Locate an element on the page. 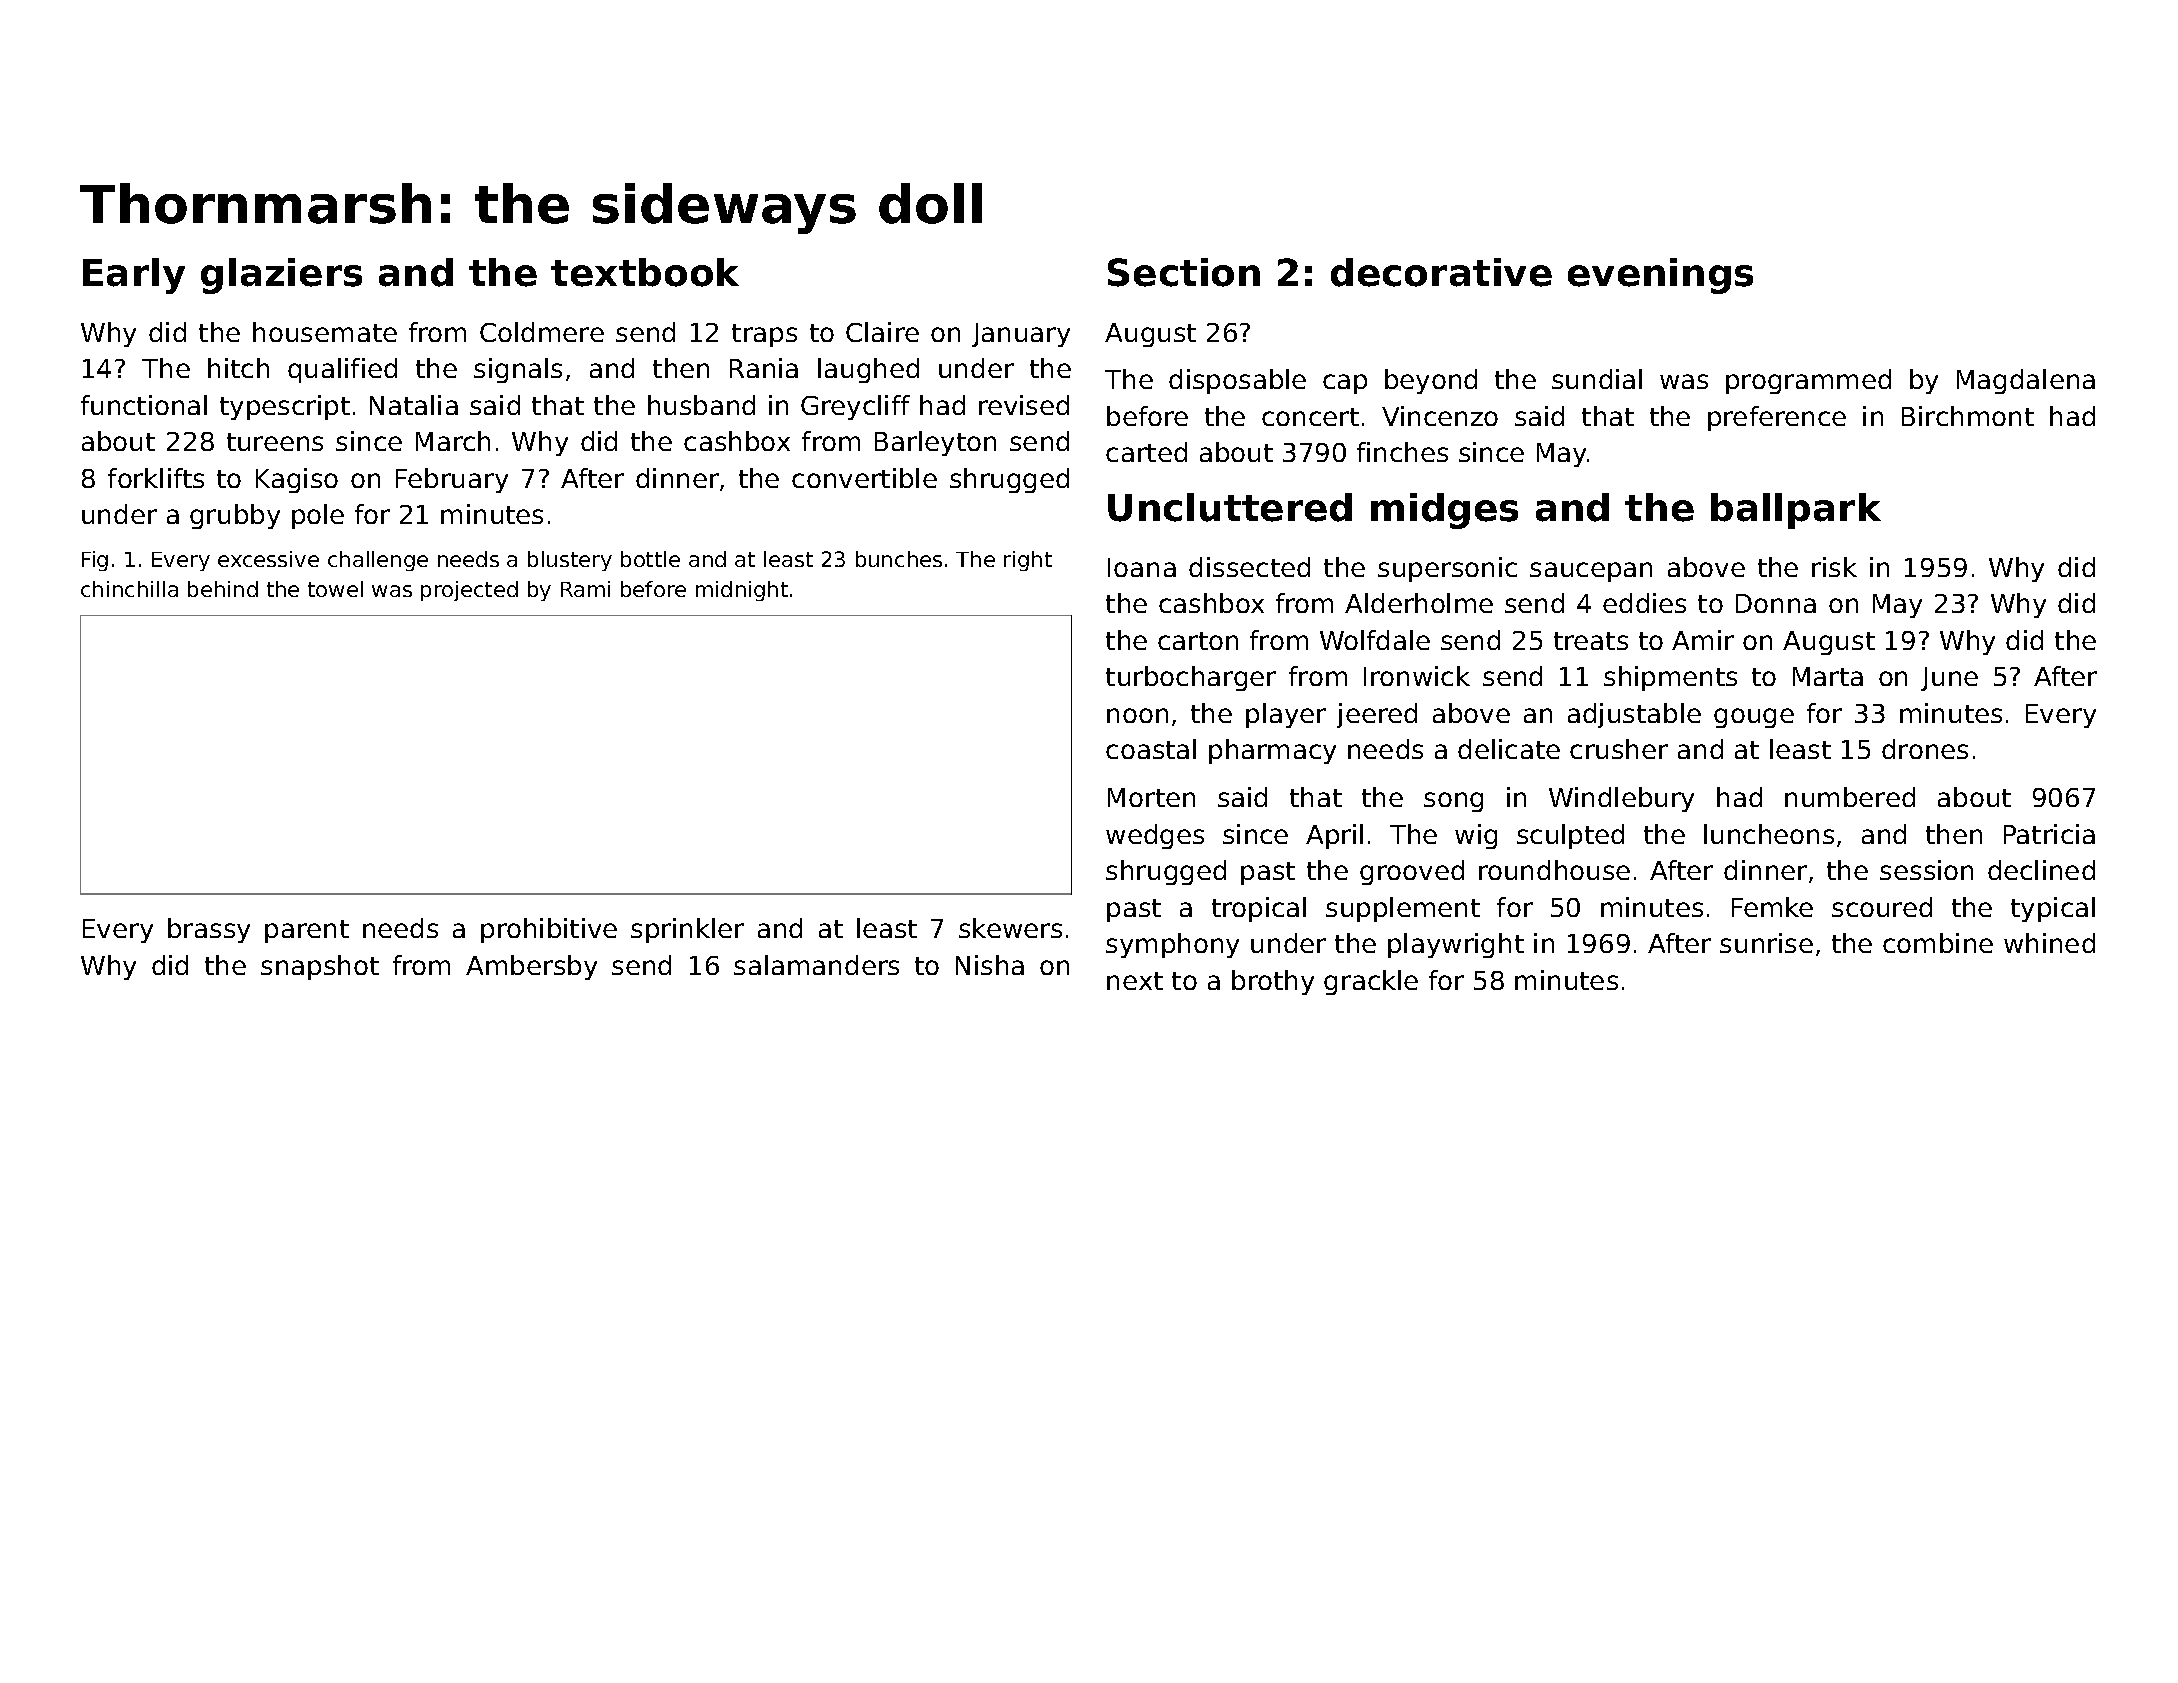 The width and height of the document is (2178, 1683). sunrise is located at coordinates (1766, 943).
